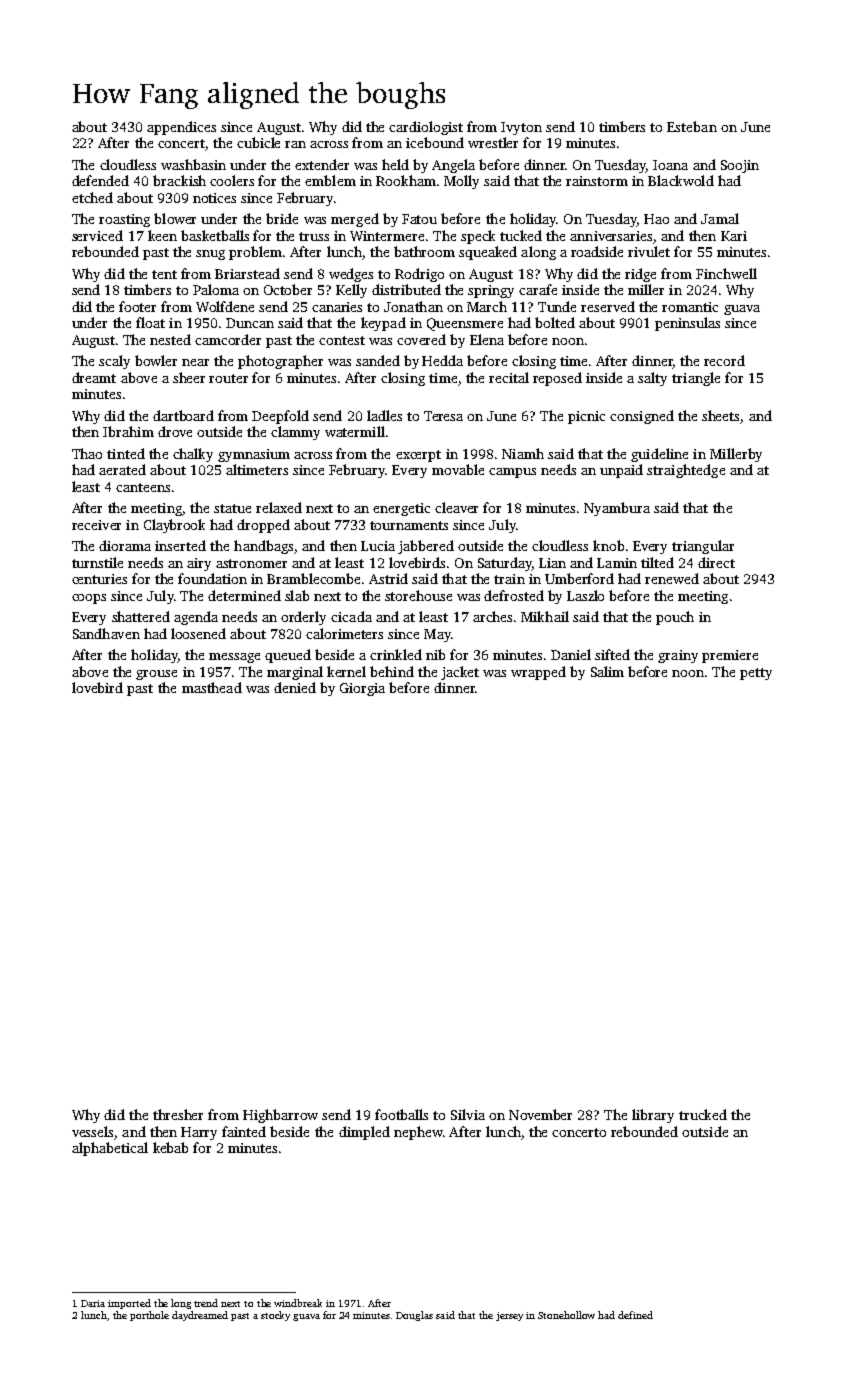 This screenshot has height=1400, width=849. Describe the element at coordinates (540, 1114) in the screenshot. I see `November` at that location.
